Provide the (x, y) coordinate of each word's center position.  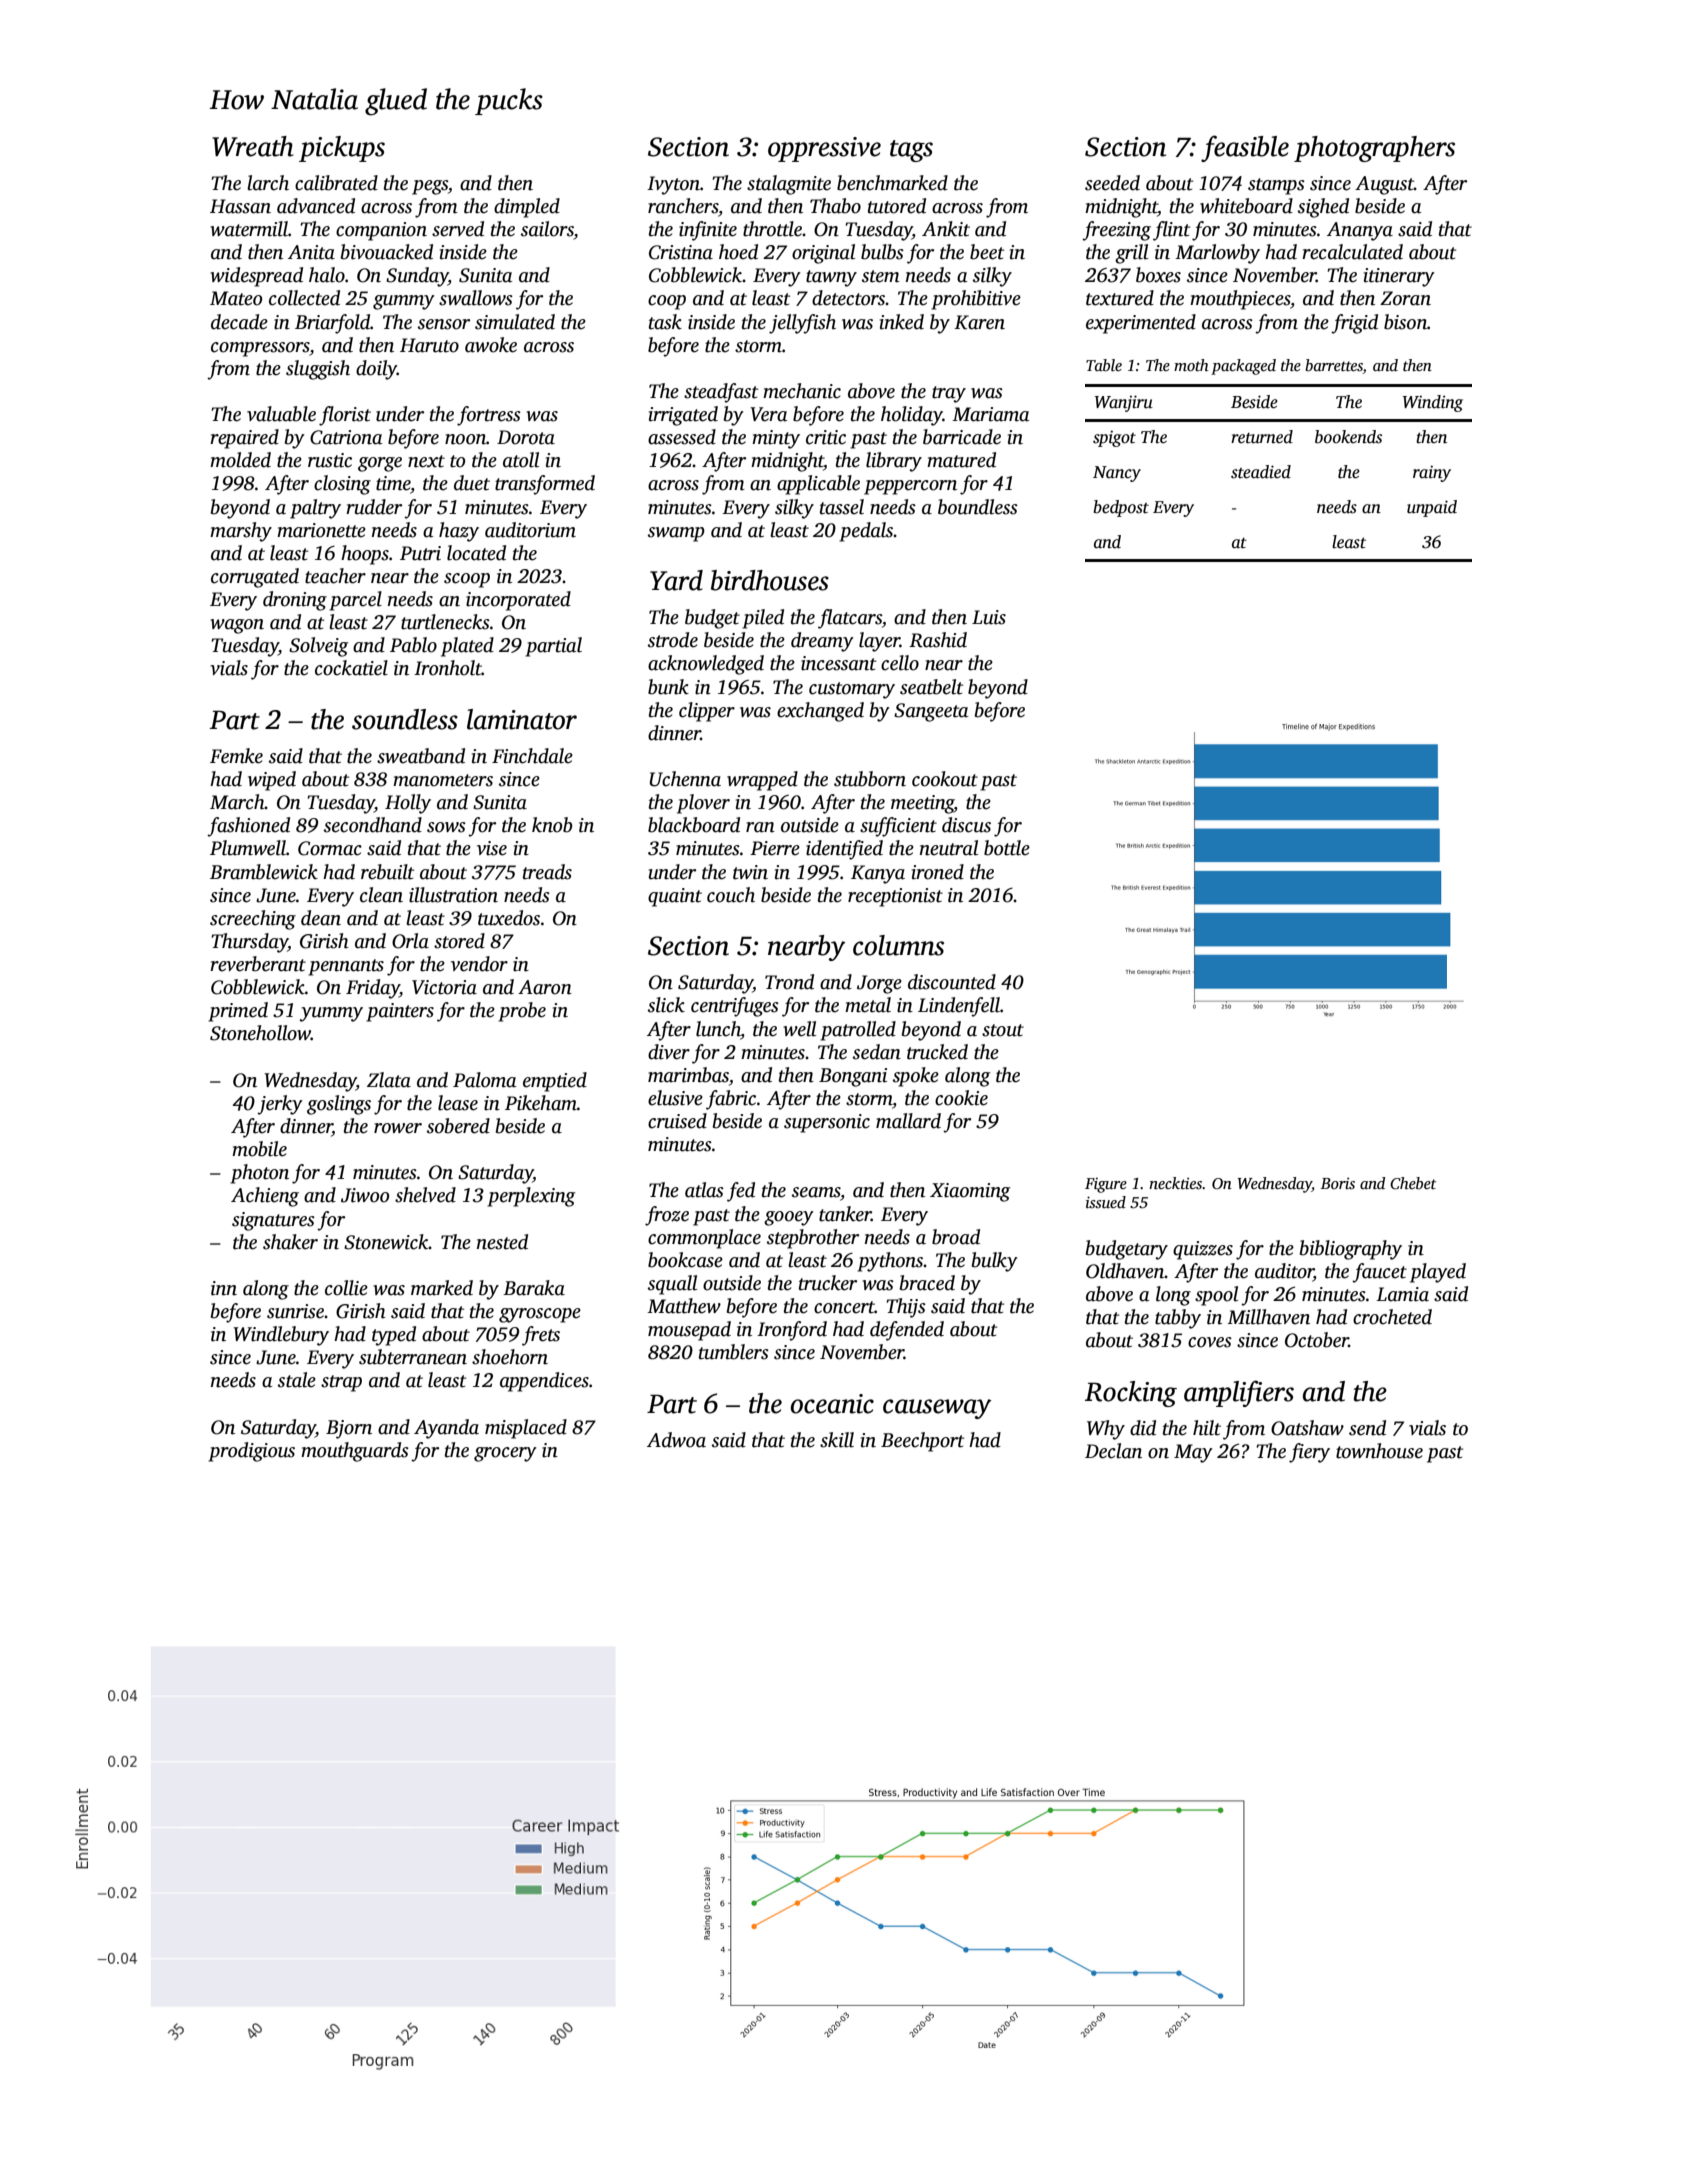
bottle (1007, 848)
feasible (1245, 148)
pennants (346, 967)
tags (911, 151)
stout (1003, 1030)
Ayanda (446, 1429)
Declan (1113, 1451)
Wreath (253, 146)
